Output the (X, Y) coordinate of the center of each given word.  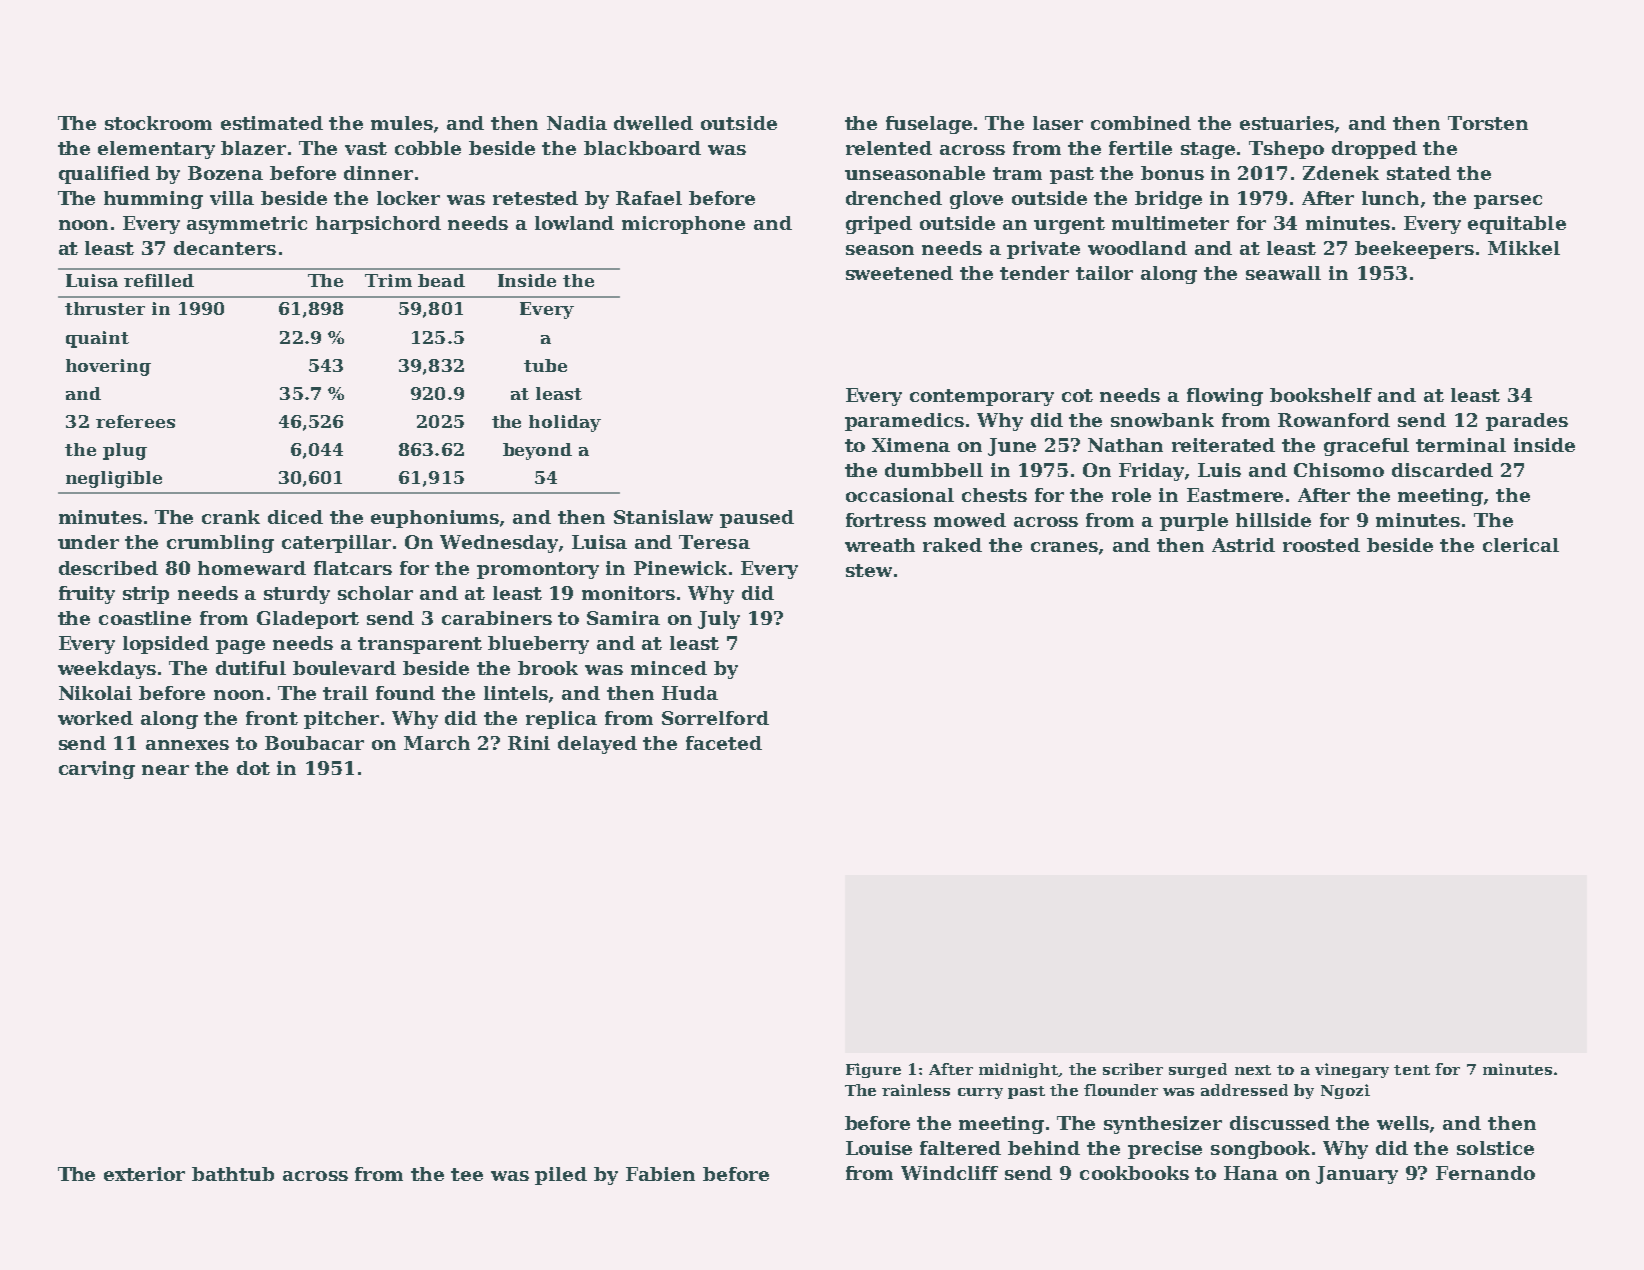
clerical (1521, 545)
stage (1208, 150)
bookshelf (1321, 395)
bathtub (233, 1174)
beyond (537, 451)
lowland (574, 223)
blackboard (642, 148)
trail (345, 693)
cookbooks (1134, 1173)
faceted (724, 743)
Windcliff (949, 1173)
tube (545, 365)
